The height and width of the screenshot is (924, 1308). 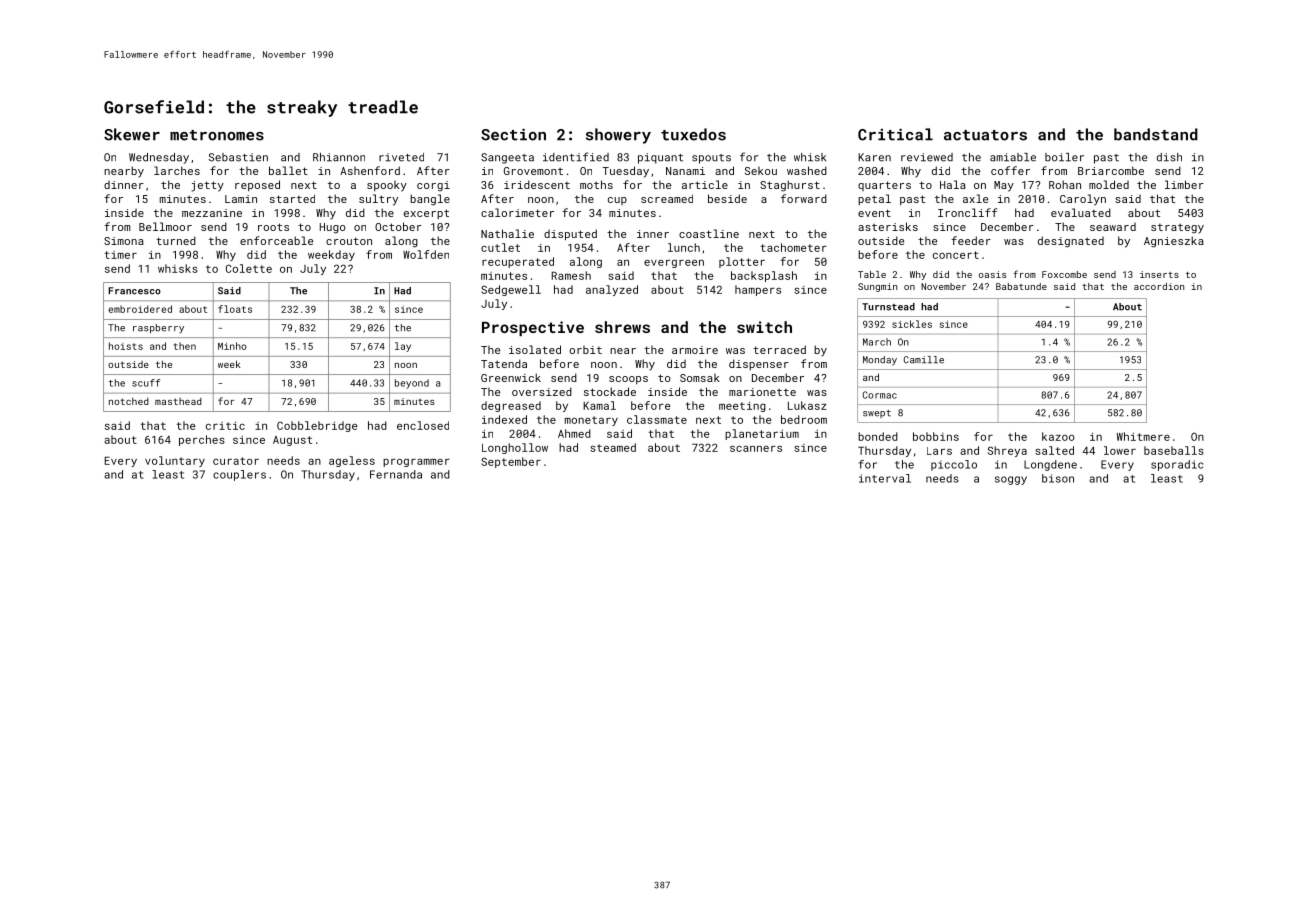 What do you see at coordinates (613, 447) in the screenshot?
I see `steamed` at bounding box center [613, 447].
